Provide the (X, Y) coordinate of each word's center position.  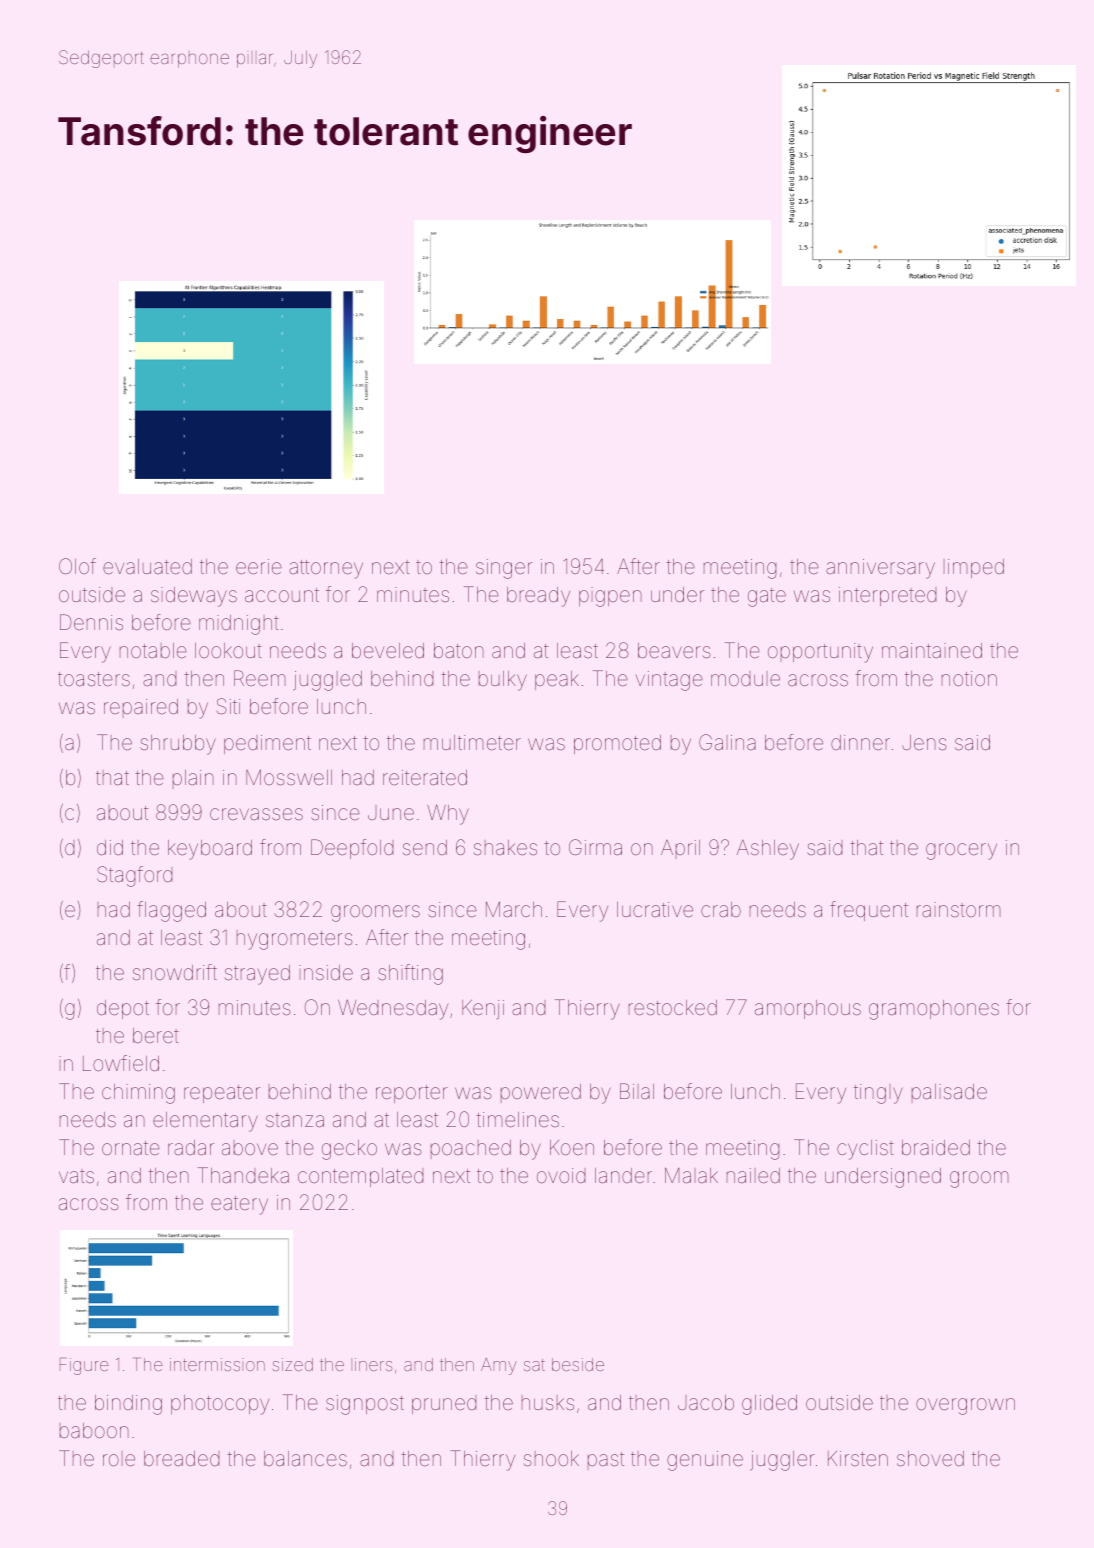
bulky (503, 681)
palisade (949, 1093)
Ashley (768, 849)
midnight (239, 625)
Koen (572, 1147)
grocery (961, 851)
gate (767, 597)
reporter (412, 1094)
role (119, 1458)
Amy (499, 1366)
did (110, 847)
